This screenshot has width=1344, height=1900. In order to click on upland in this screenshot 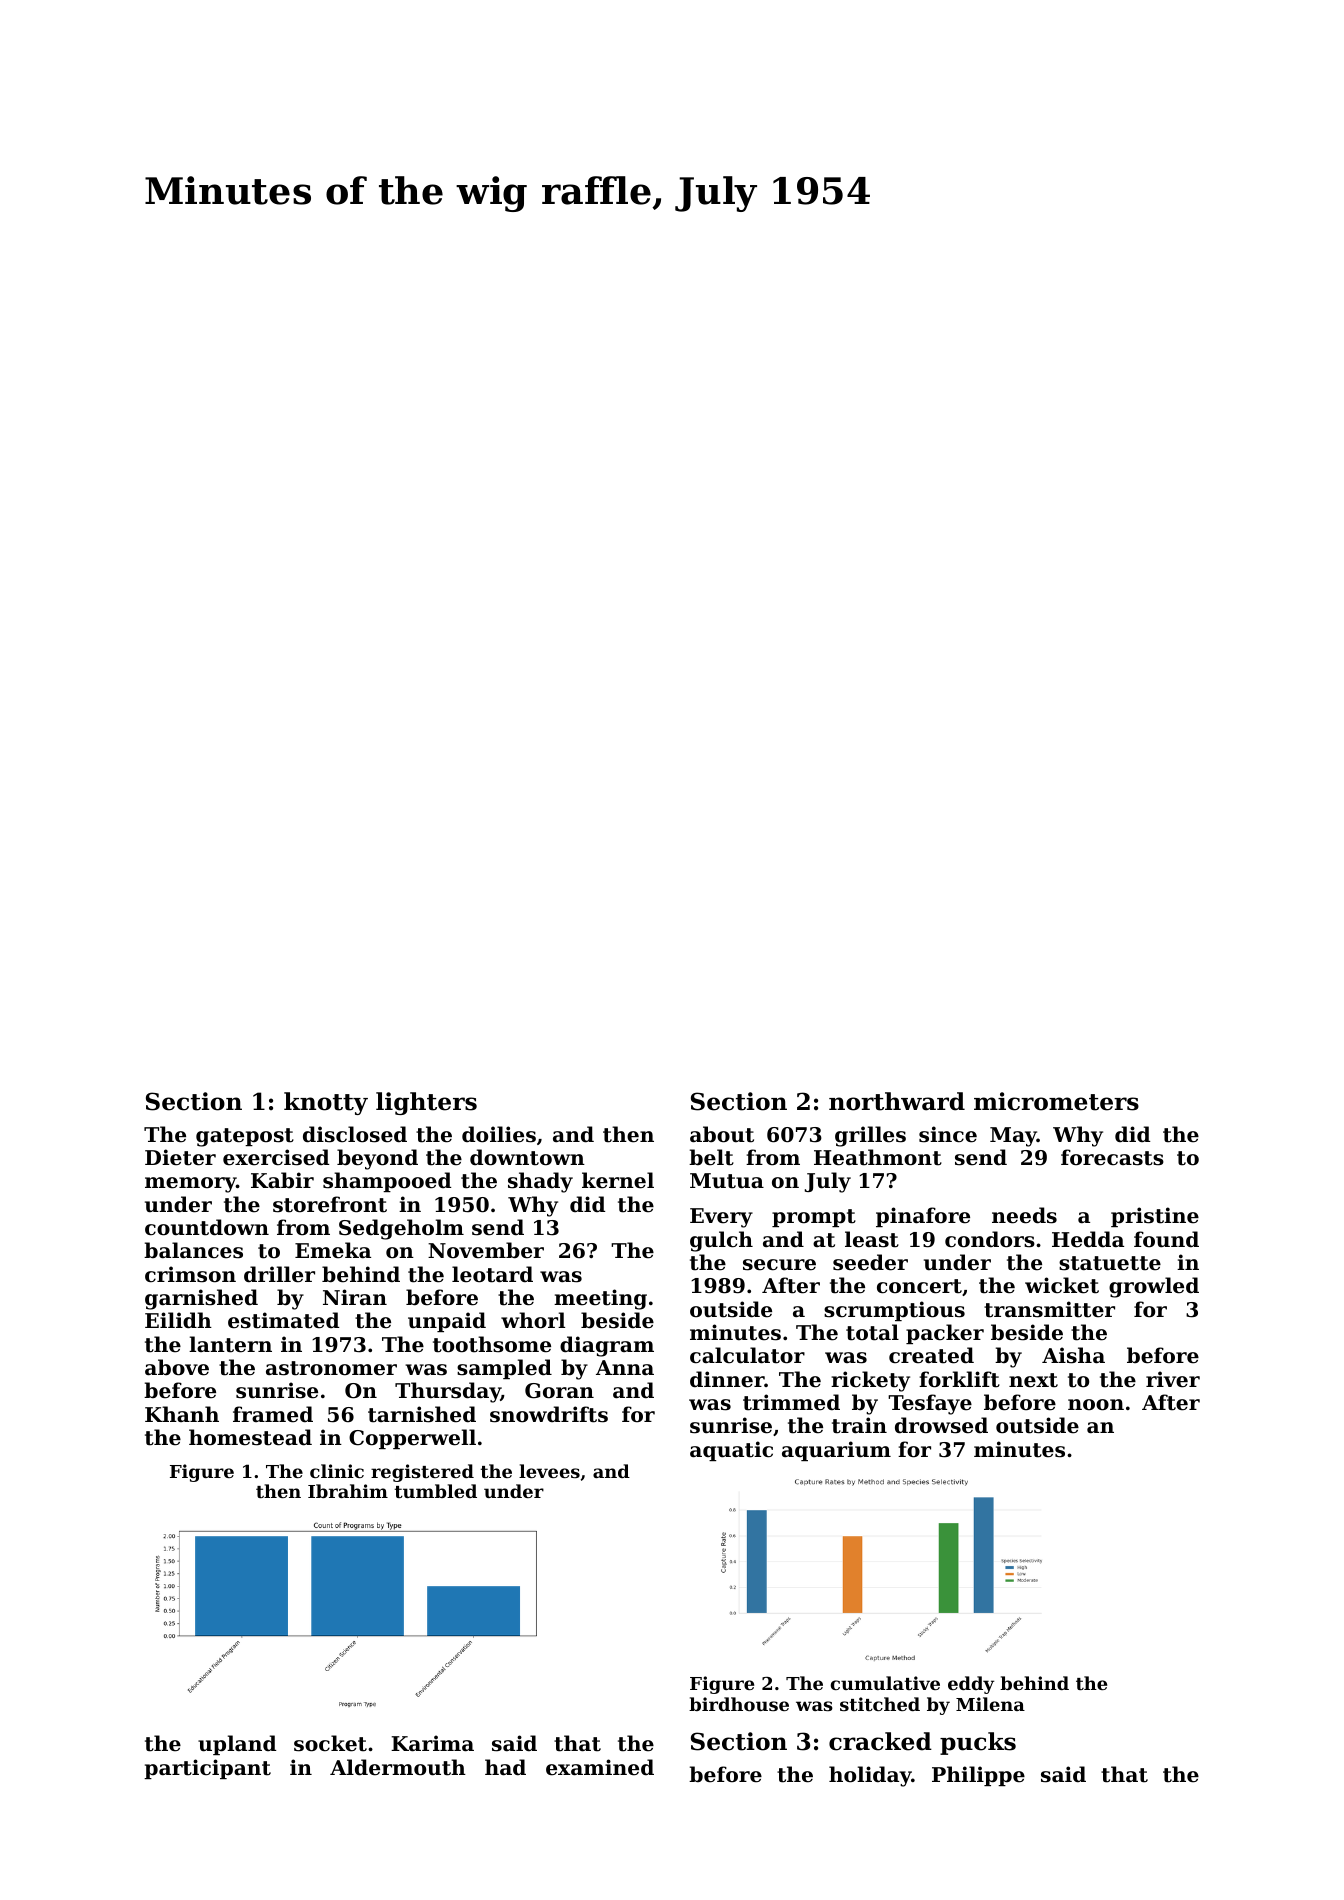, I will do `click(237, 1745)`.
